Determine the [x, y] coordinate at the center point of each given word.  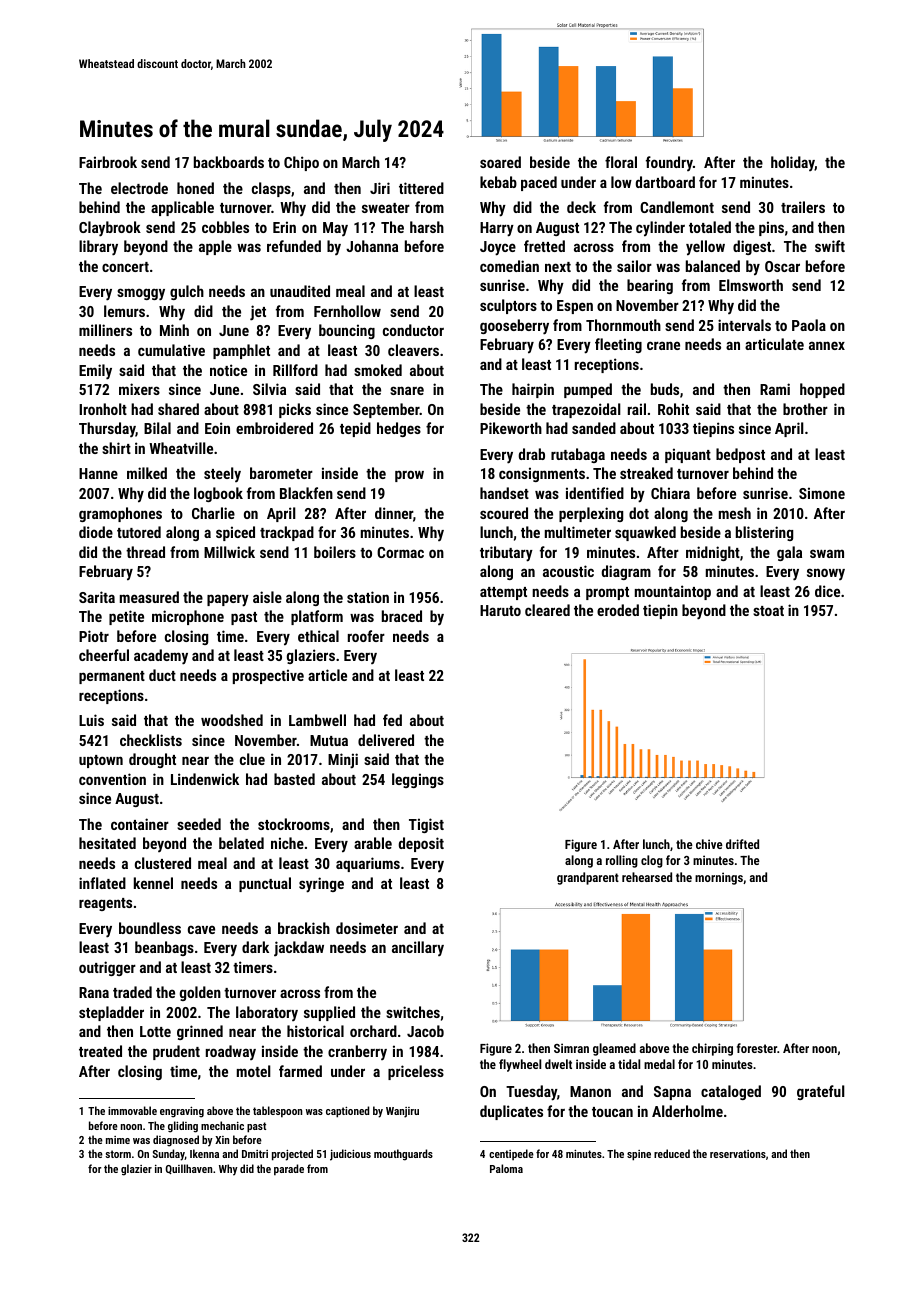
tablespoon [277, 1112]
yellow [705, 248]
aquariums [368, 864]
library [98, 248]
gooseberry [514, 327]
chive [709, 844]
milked [147, 473]
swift [830, 246]
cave [201, 929]
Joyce [498, 248]
